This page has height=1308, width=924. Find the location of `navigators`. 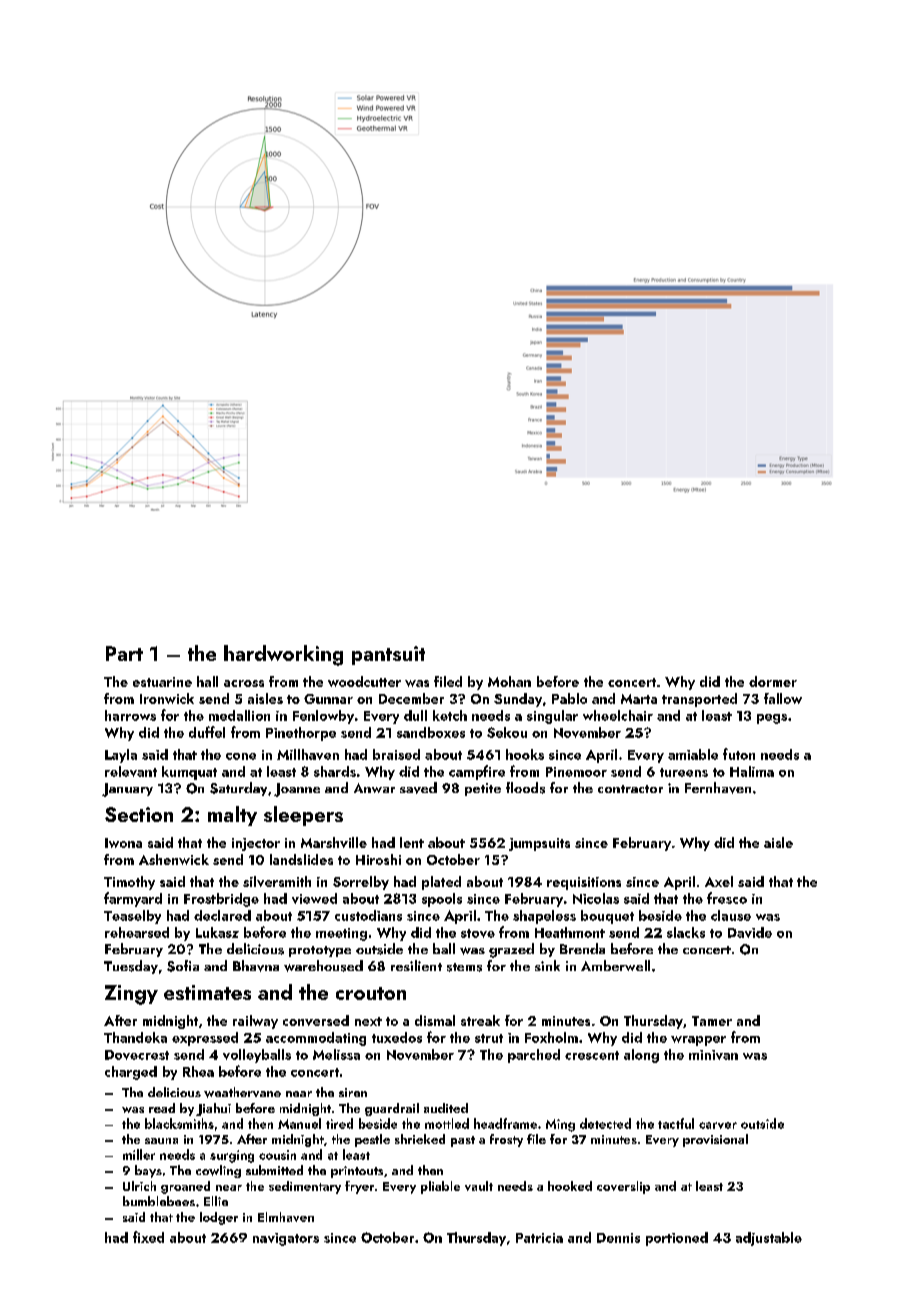

navigators is located at coordinates (286, 1239).
